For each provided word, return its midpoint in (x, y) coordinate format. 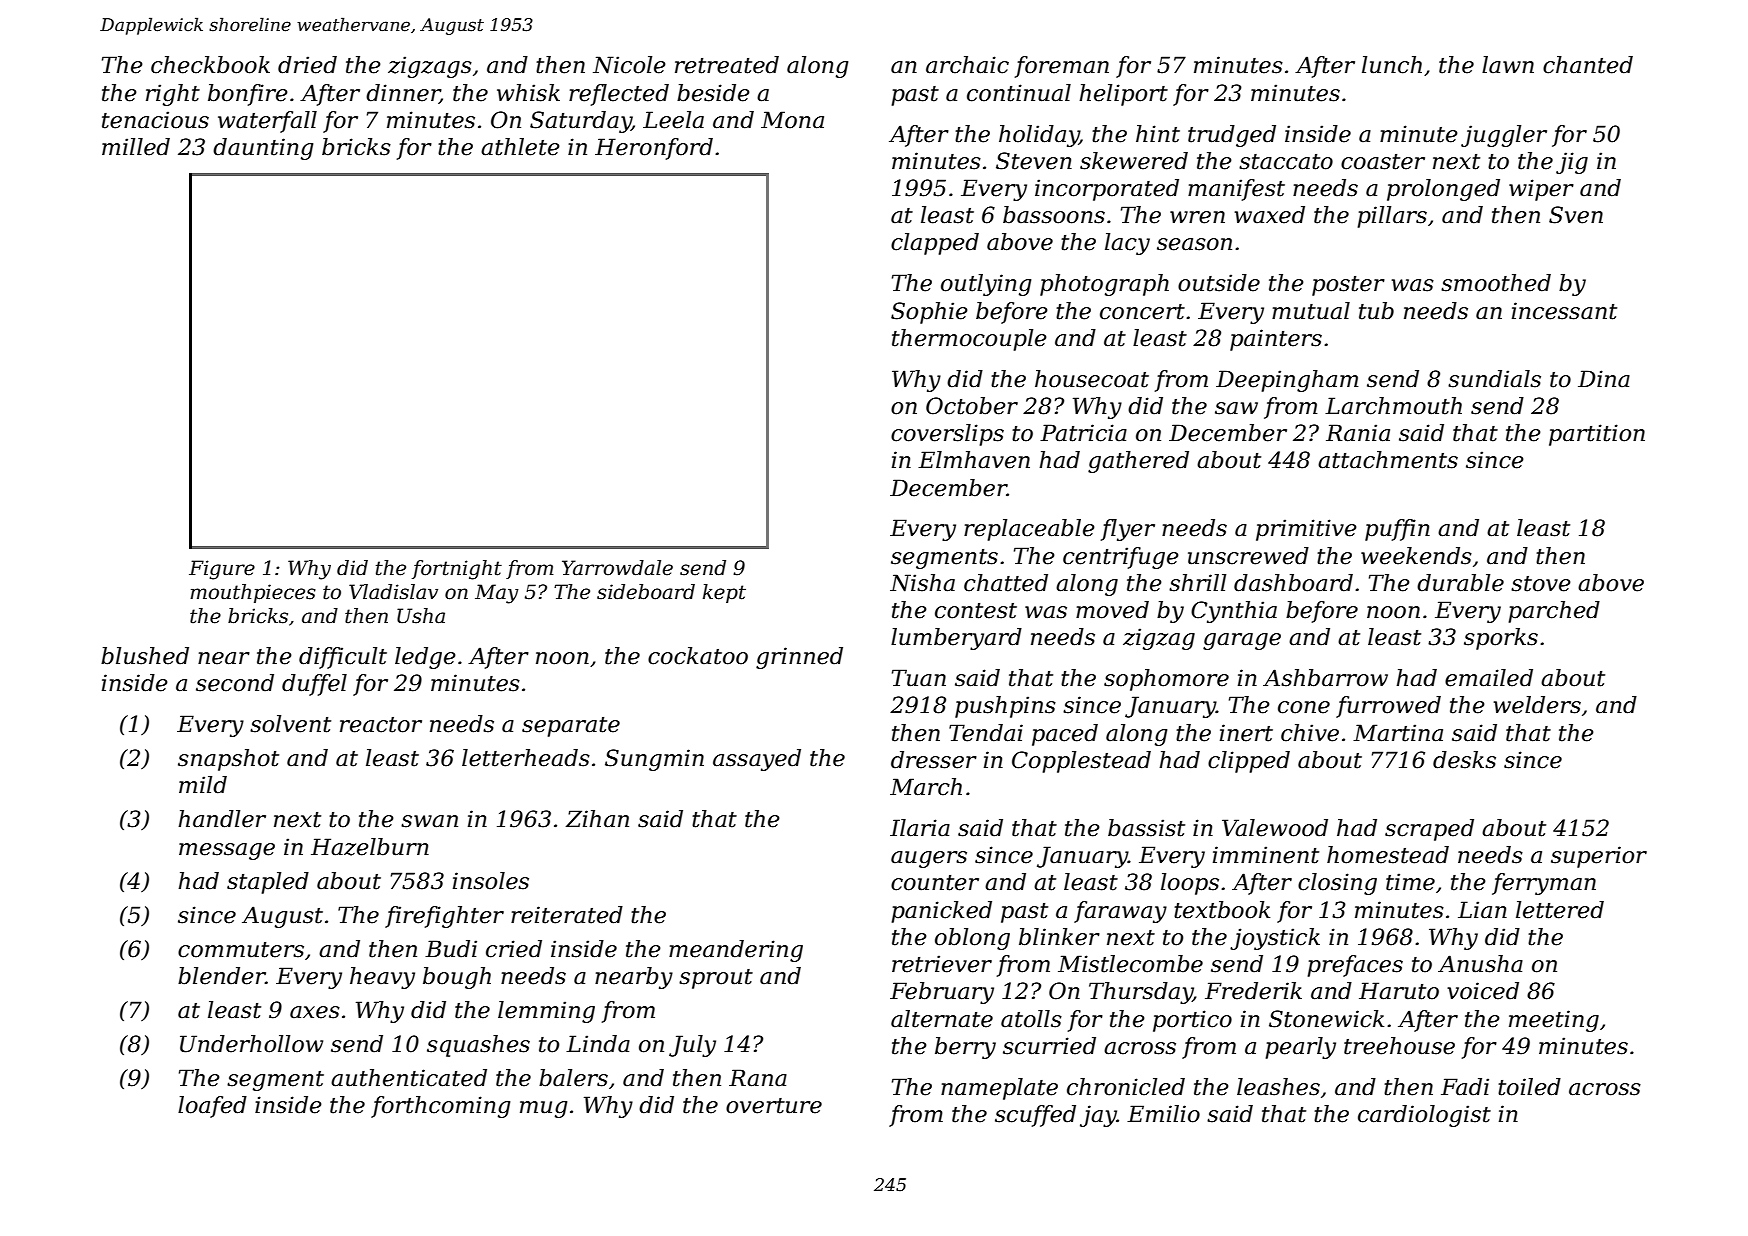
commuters (241, 950)
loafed (212, 1107)
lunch (1392, 65)
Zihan (597, 819)
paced (1065, 735)
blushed (145, 656)
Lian (1482, 910)
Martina (1398, 733)
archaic (967, 65)
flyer (1128, 530)
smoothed (1496, 283)
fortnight (457, 570)
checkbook (210, 65)
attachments (1388, 460)
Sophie (929, 313)
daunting (263, 149)
